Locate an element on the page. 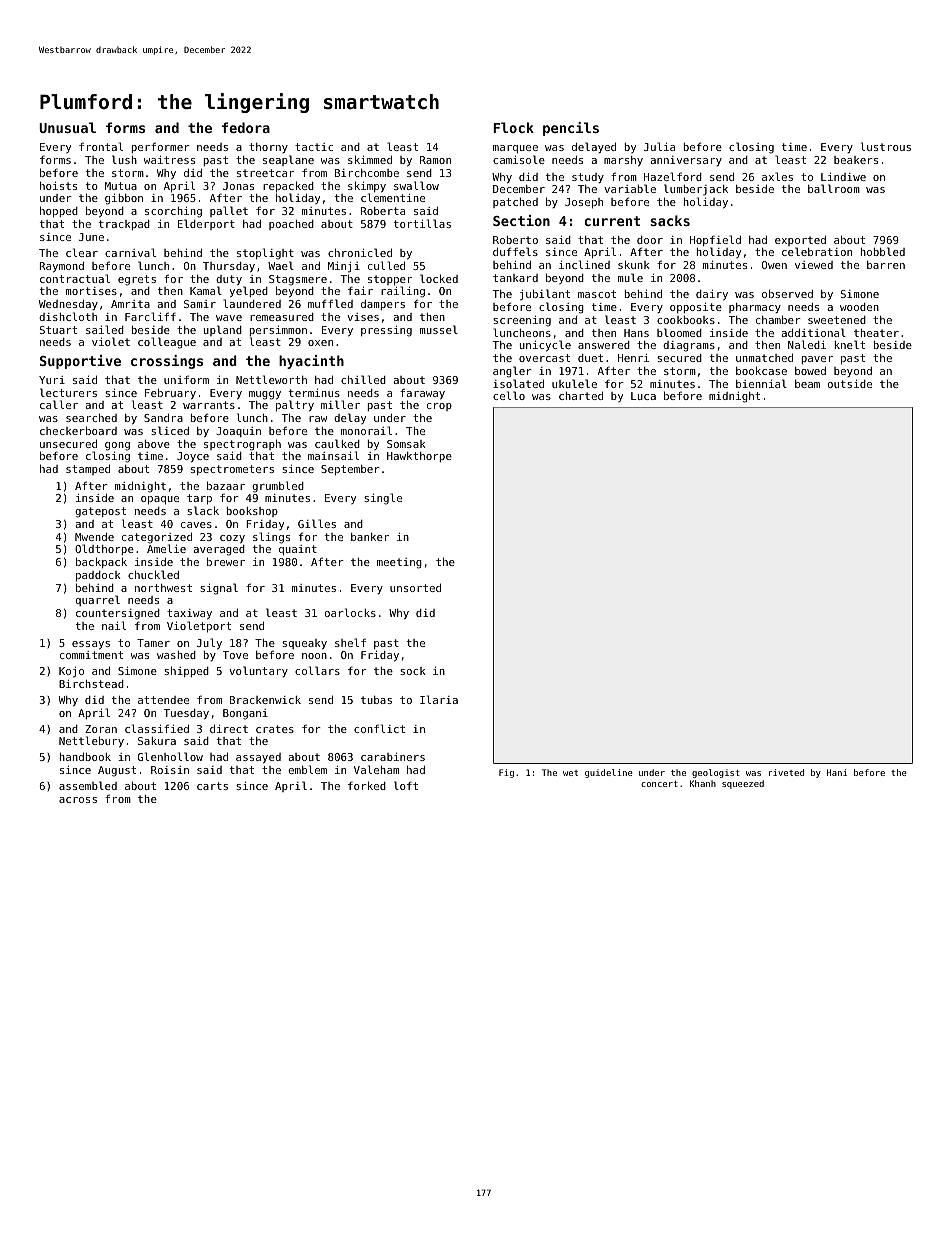  screening is located at coordinates (522, 321).
